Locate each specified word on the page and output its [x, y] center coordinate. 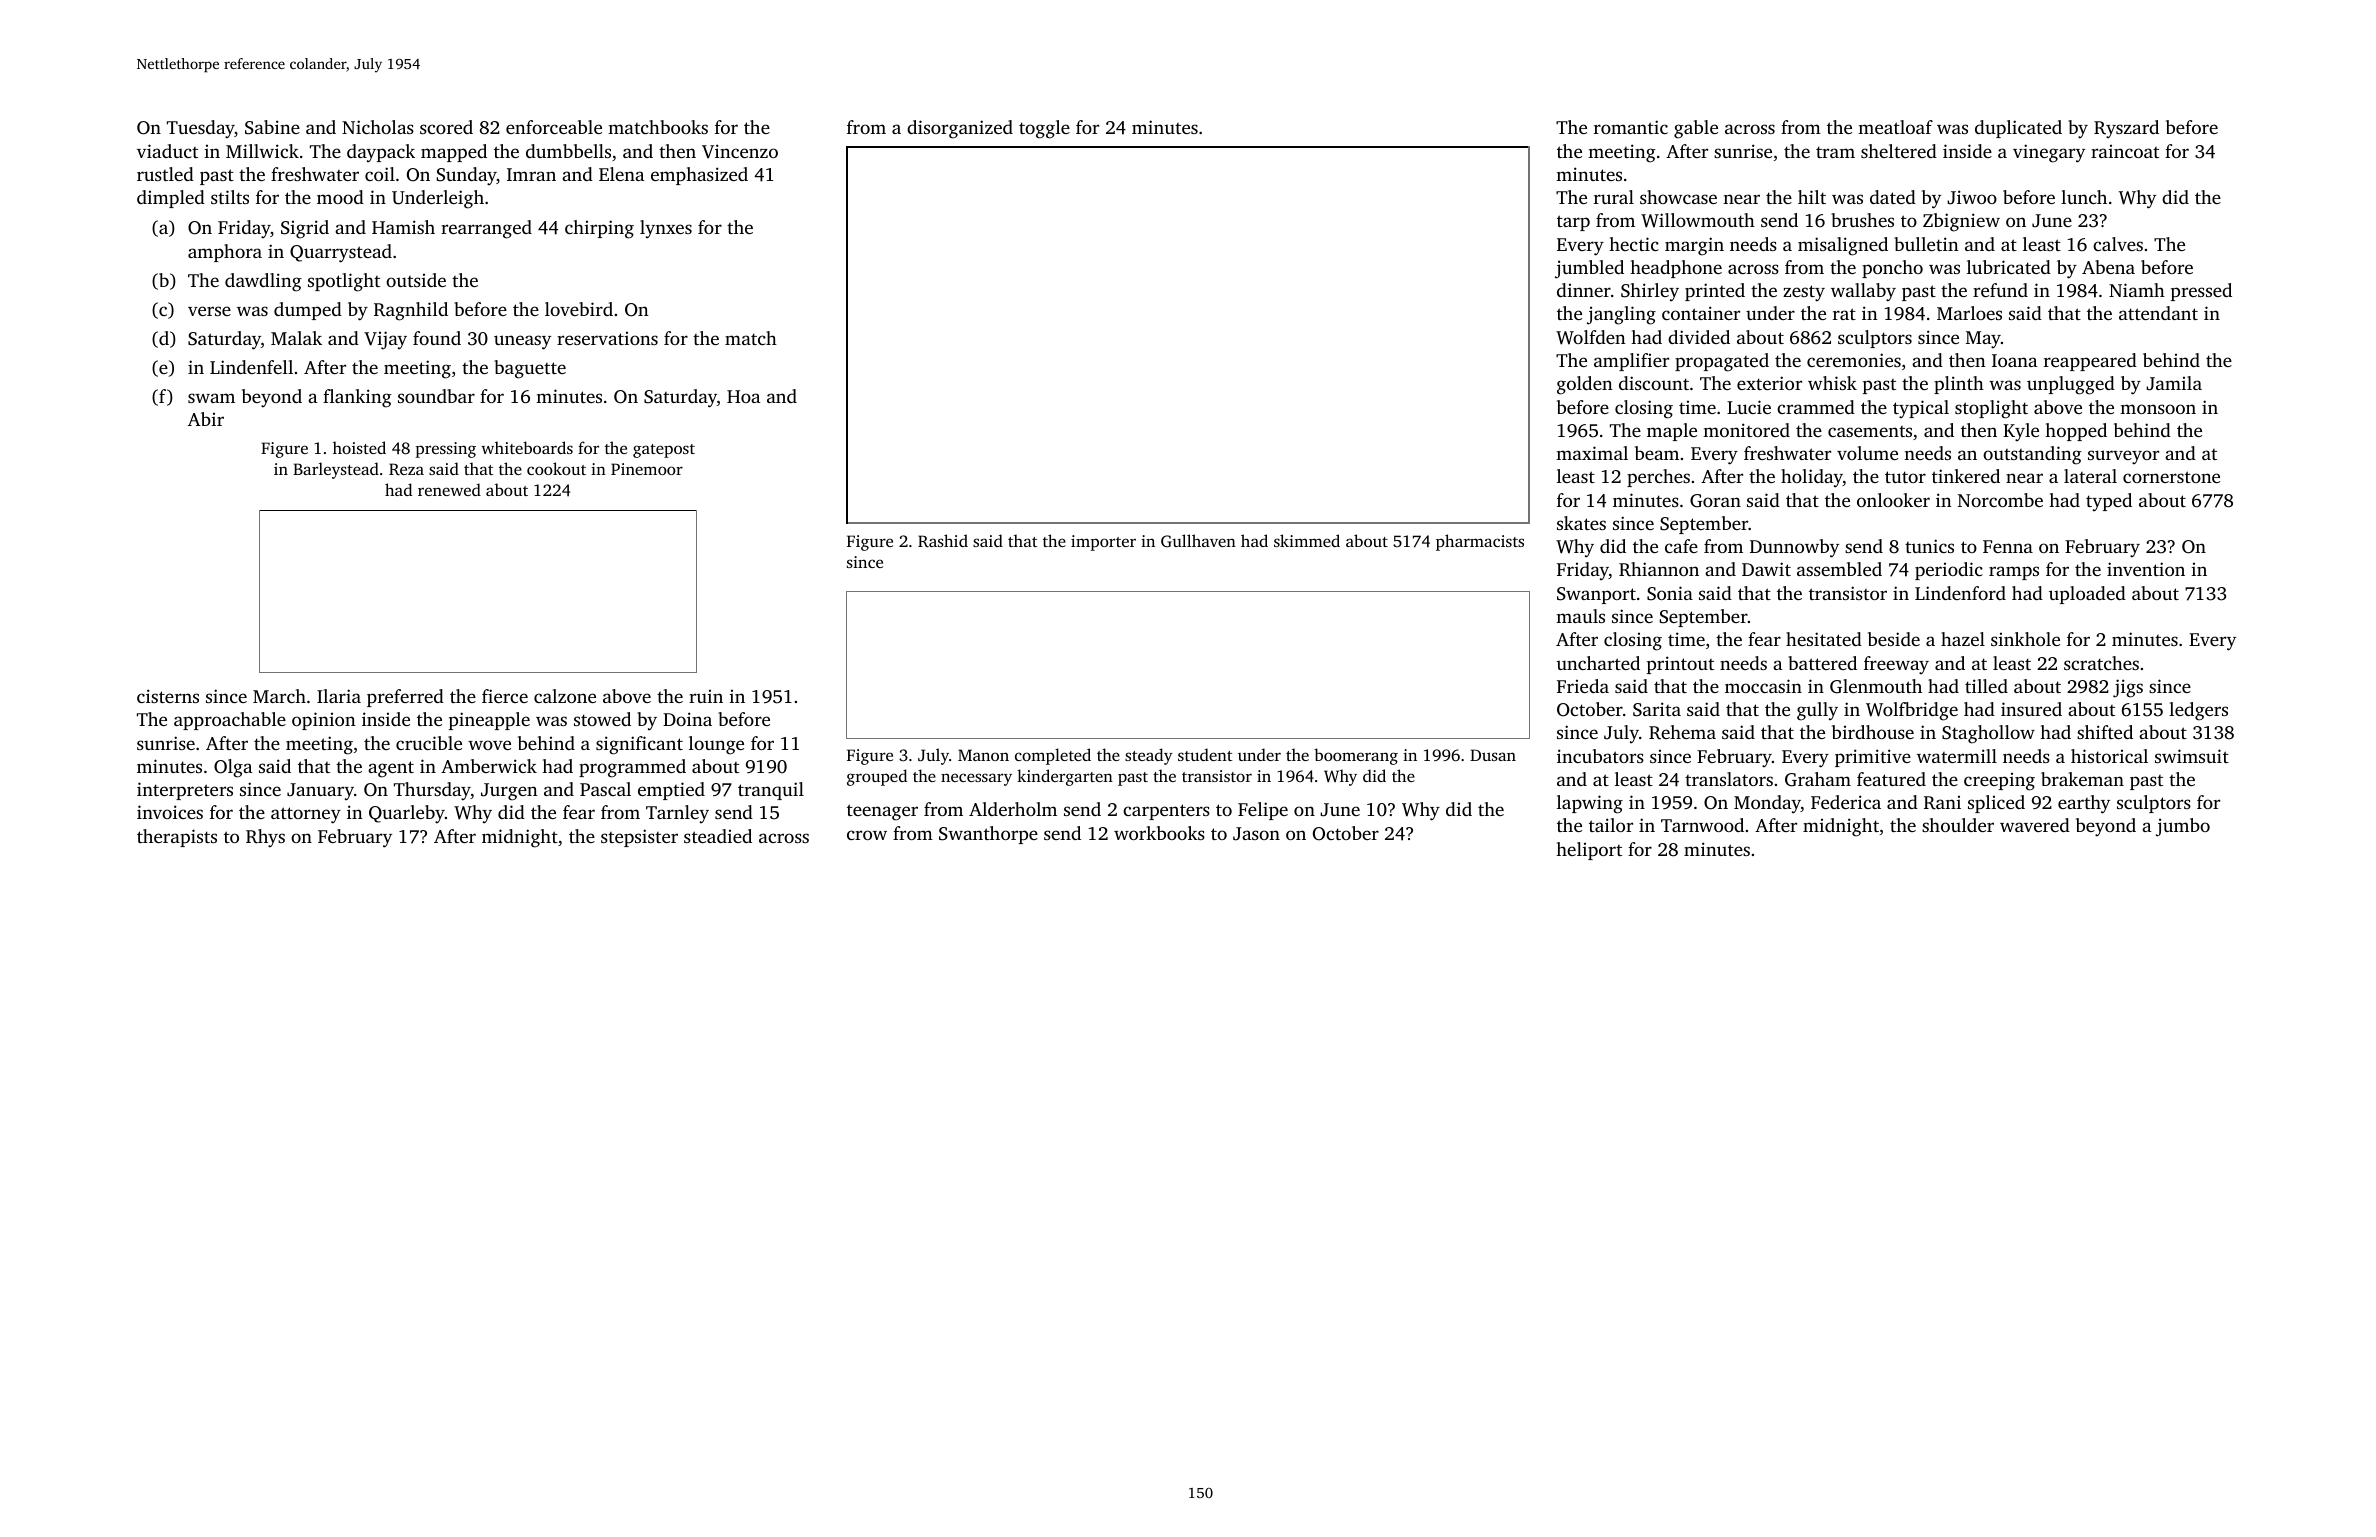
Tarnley [677, 814]
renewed [449, 489]
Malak [296, 338]
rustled [165, 174]
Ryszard [2126, 129]
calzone [565, 696]
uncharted [1598, 663]
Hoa [743, 396]
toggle [1044, 129]
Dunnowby [1794, 548]
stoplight [1991, 409]
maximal [1592, 453]
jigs [2128, 688]
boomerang [1356, 756]
